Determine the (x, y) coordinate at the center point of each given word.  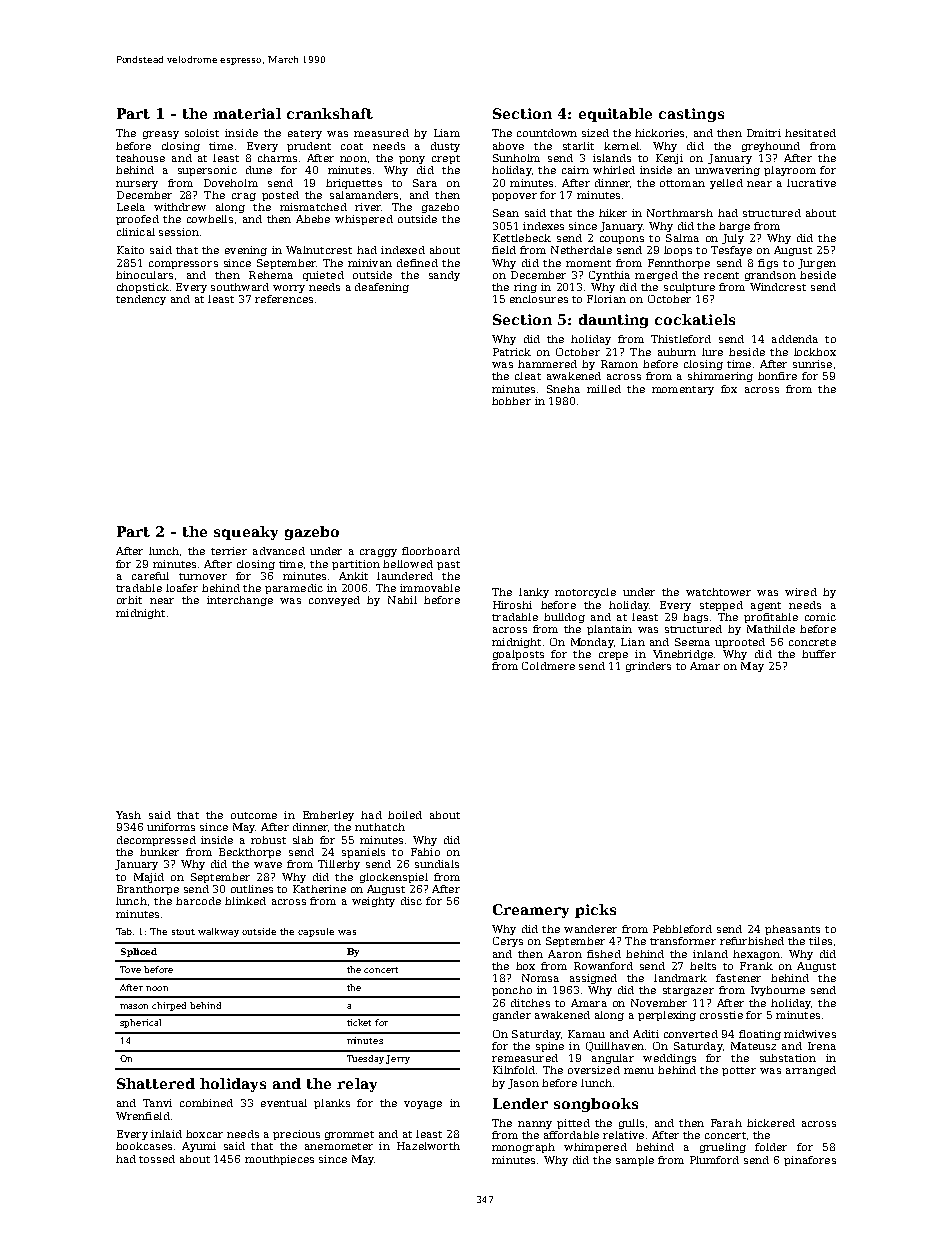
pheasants (792, 930)
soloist (202, 133)
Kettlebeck (522, 238)
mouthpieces (279, 1160)
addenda (795, 339)
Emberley (328, 816)
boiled (405, 815)
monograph (523, 1148)
